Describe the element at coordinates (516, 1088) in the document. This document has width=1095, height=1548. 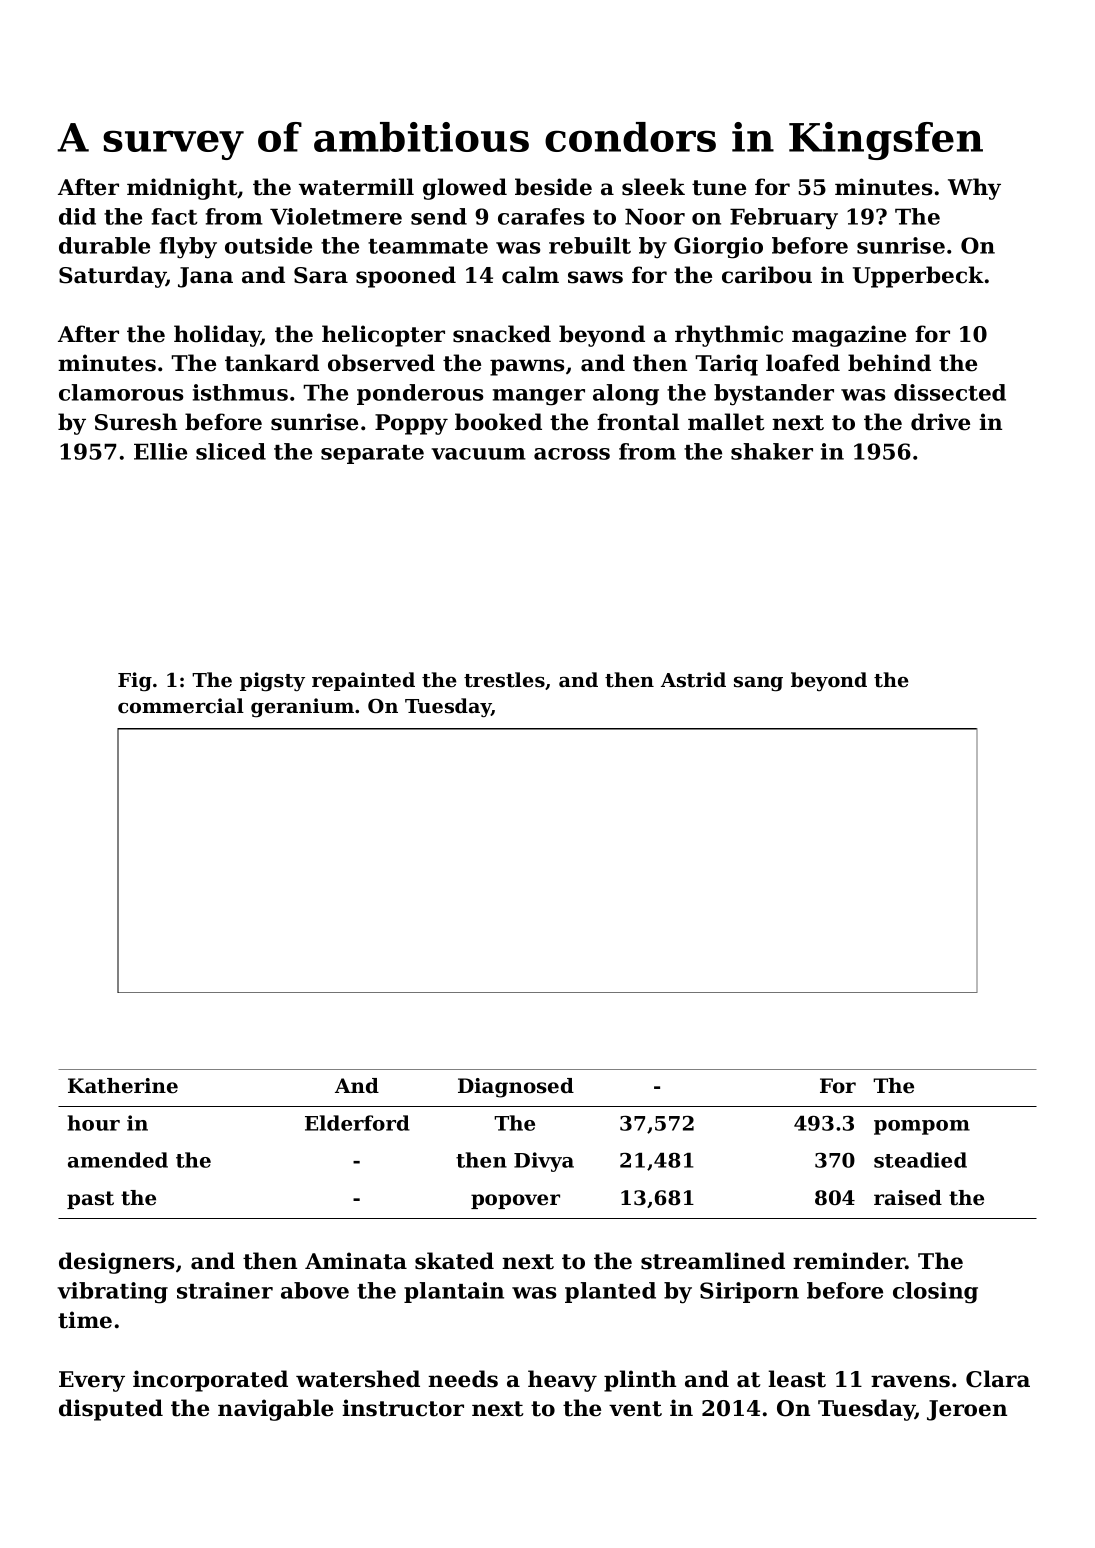
I see `Diagnosed` at that location.
